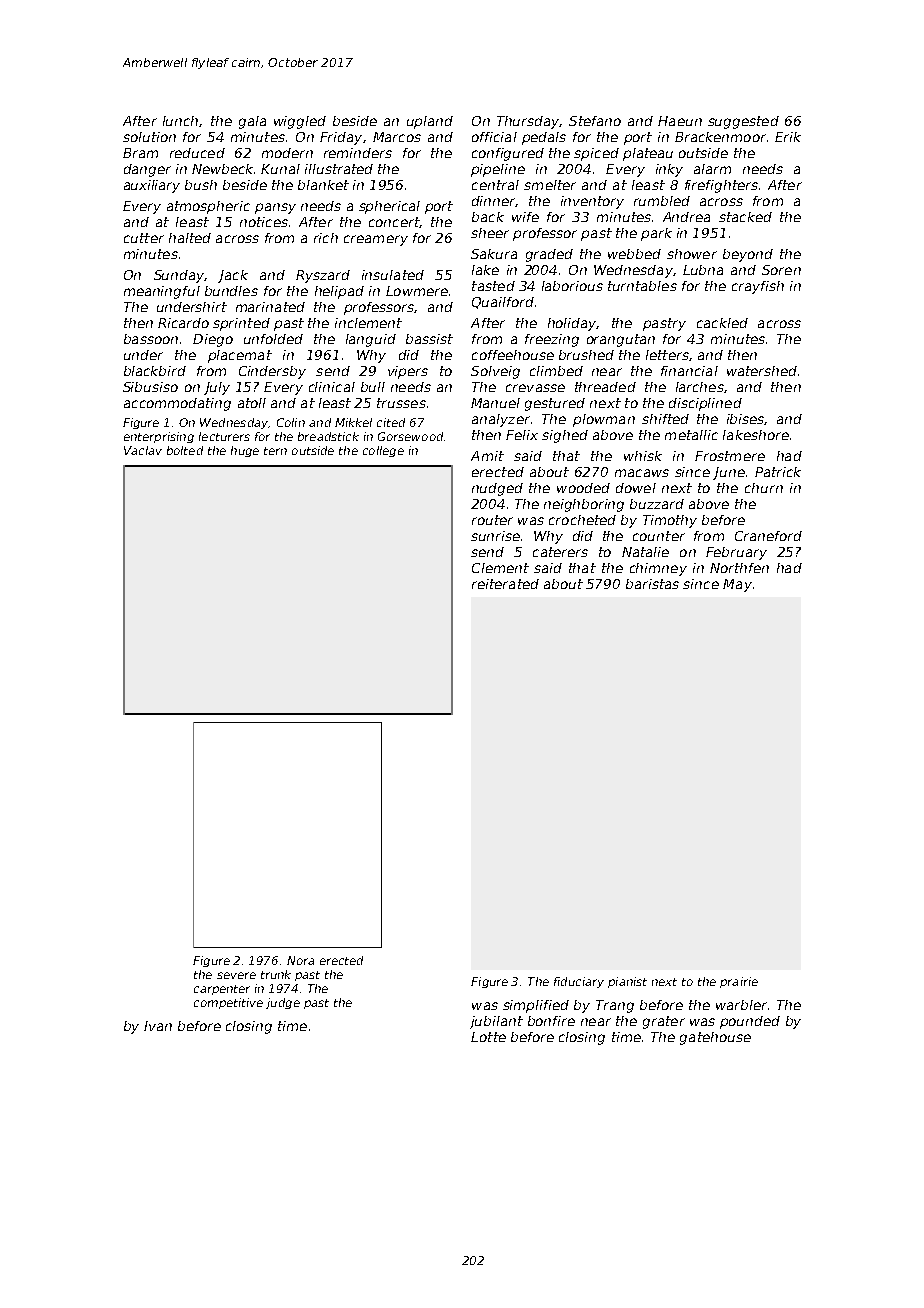 This page has width=924, height=1308. What do you see at coordinates (680, 121) in the page?
I see `Haeun` at bounding box center [680, 121].
